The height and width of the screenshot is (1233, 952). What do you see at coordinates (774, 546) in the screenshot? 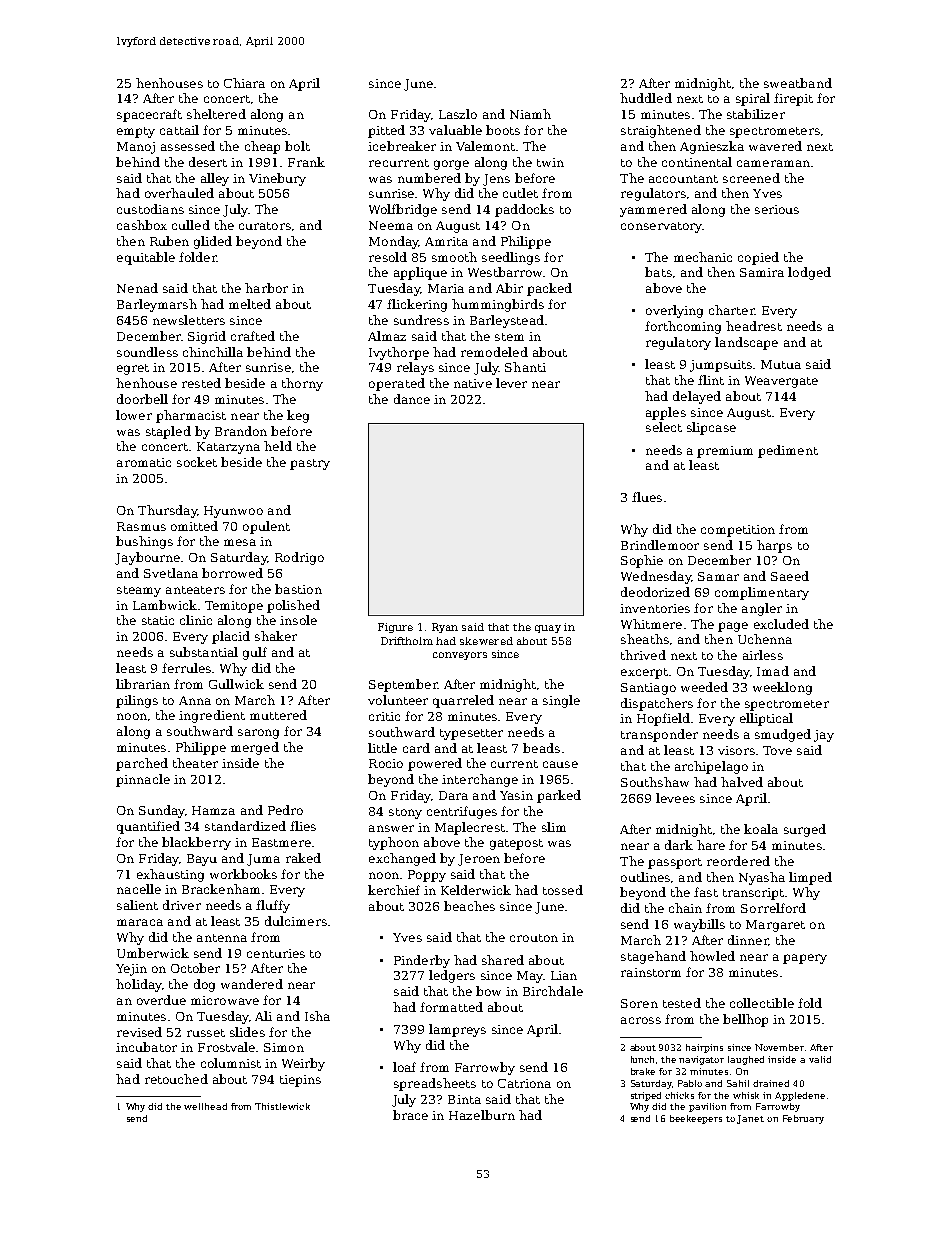
I see `harps` at bounding box center [774, 546].
